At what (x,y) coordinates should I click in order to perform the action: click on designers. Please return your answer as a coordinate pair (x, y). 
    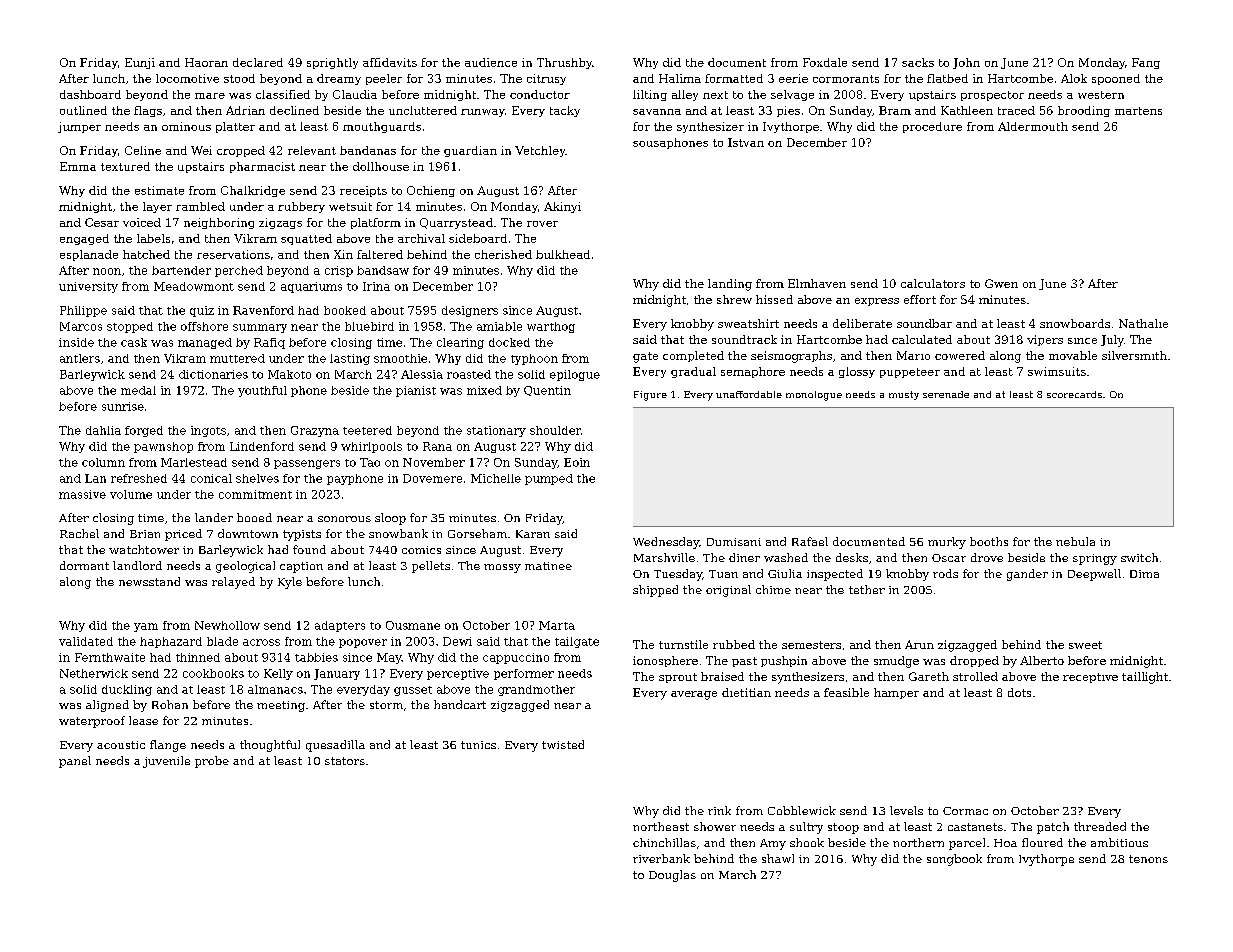
    Looking at the image, I should click on (470, 311).
